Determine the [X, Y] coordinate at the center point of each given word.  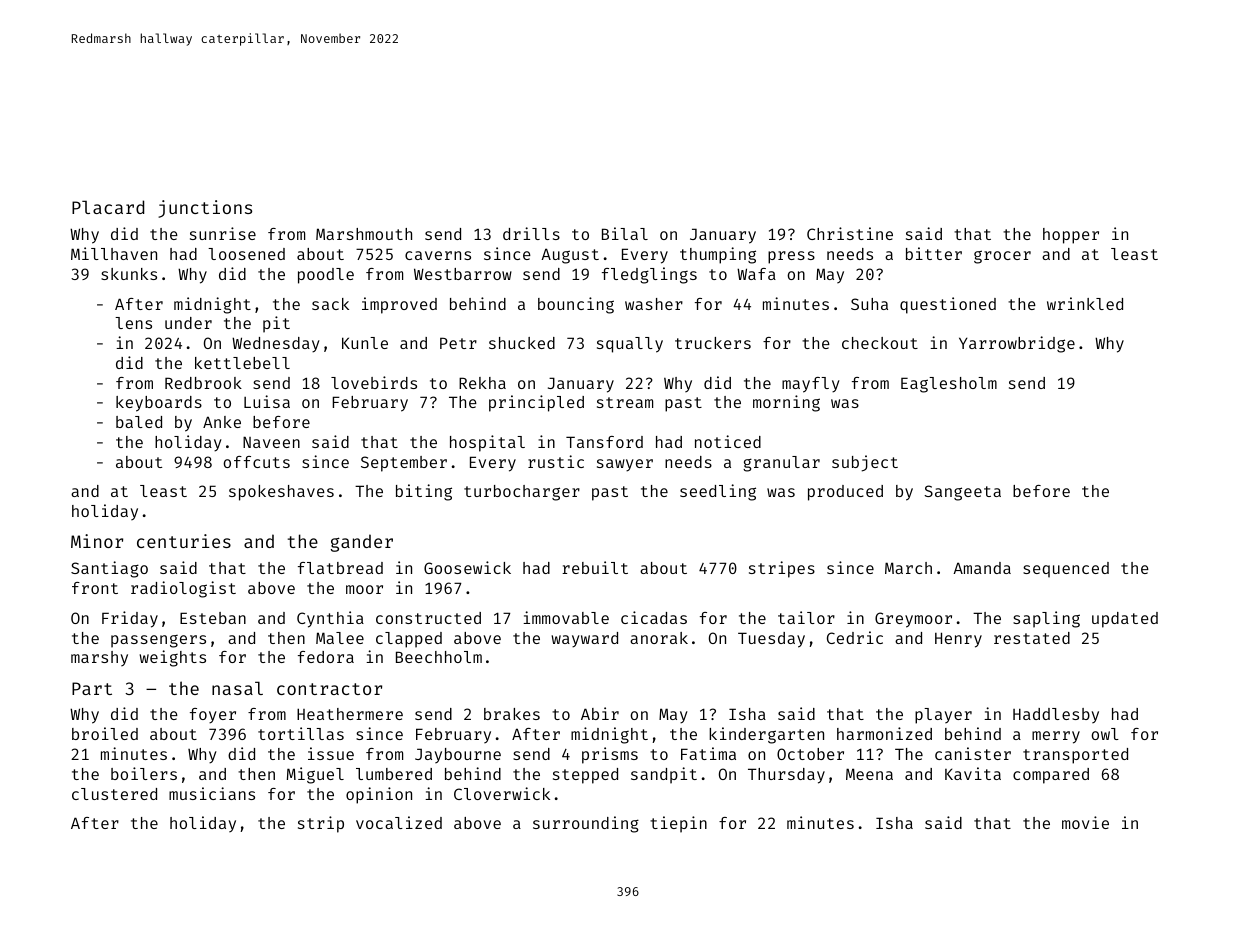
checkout [880, 343]
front [95, 588]
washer [654, 304]
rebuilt [595, 567]
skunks [129, 274]
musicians [212, 793]
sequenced [1066, 570]
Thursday [786, 776]
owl [1105, 734]
